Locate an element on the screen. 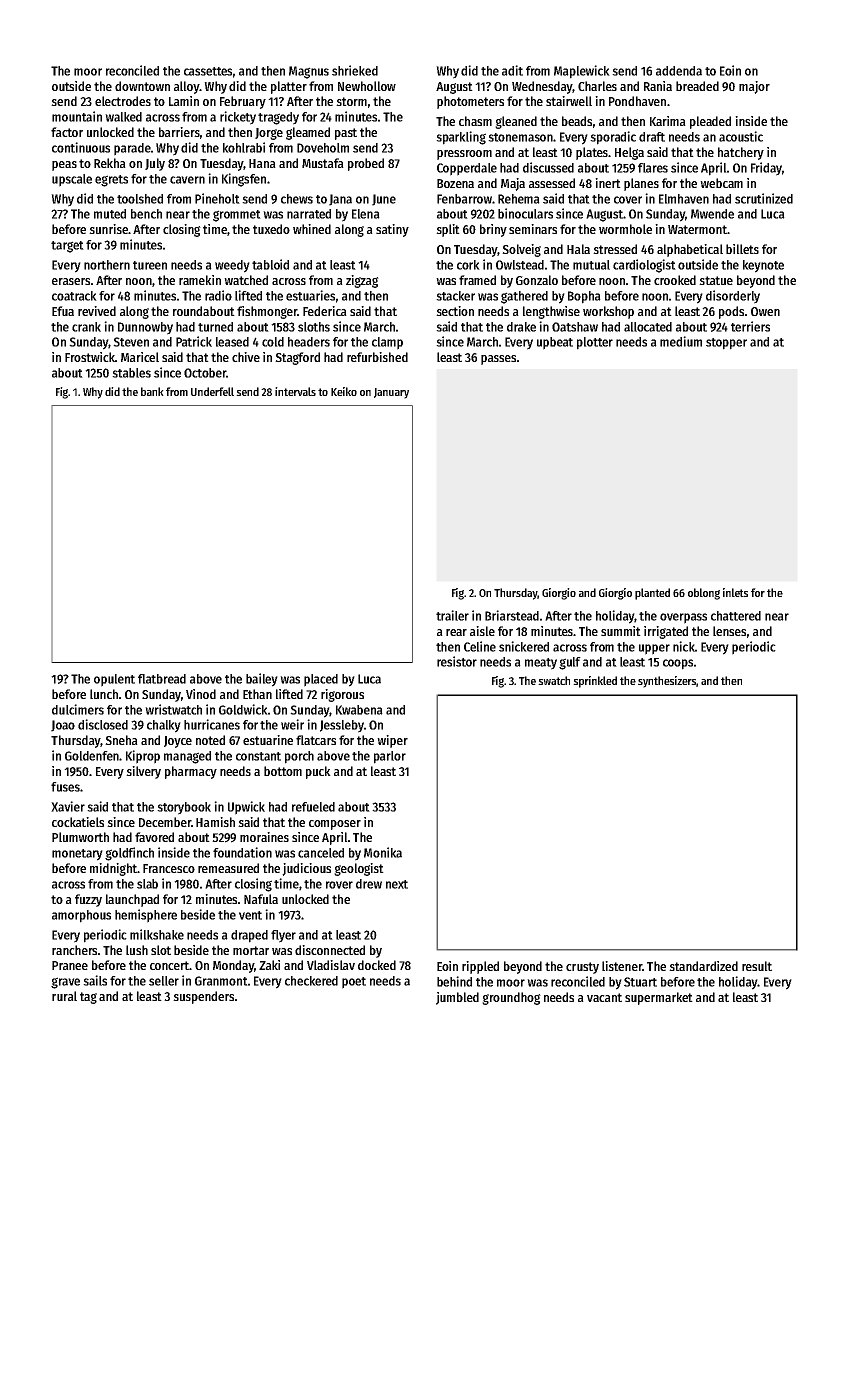 The width and height of the screenshot is (849, 1400). tuxedo is located at coordinates (271, 229).
